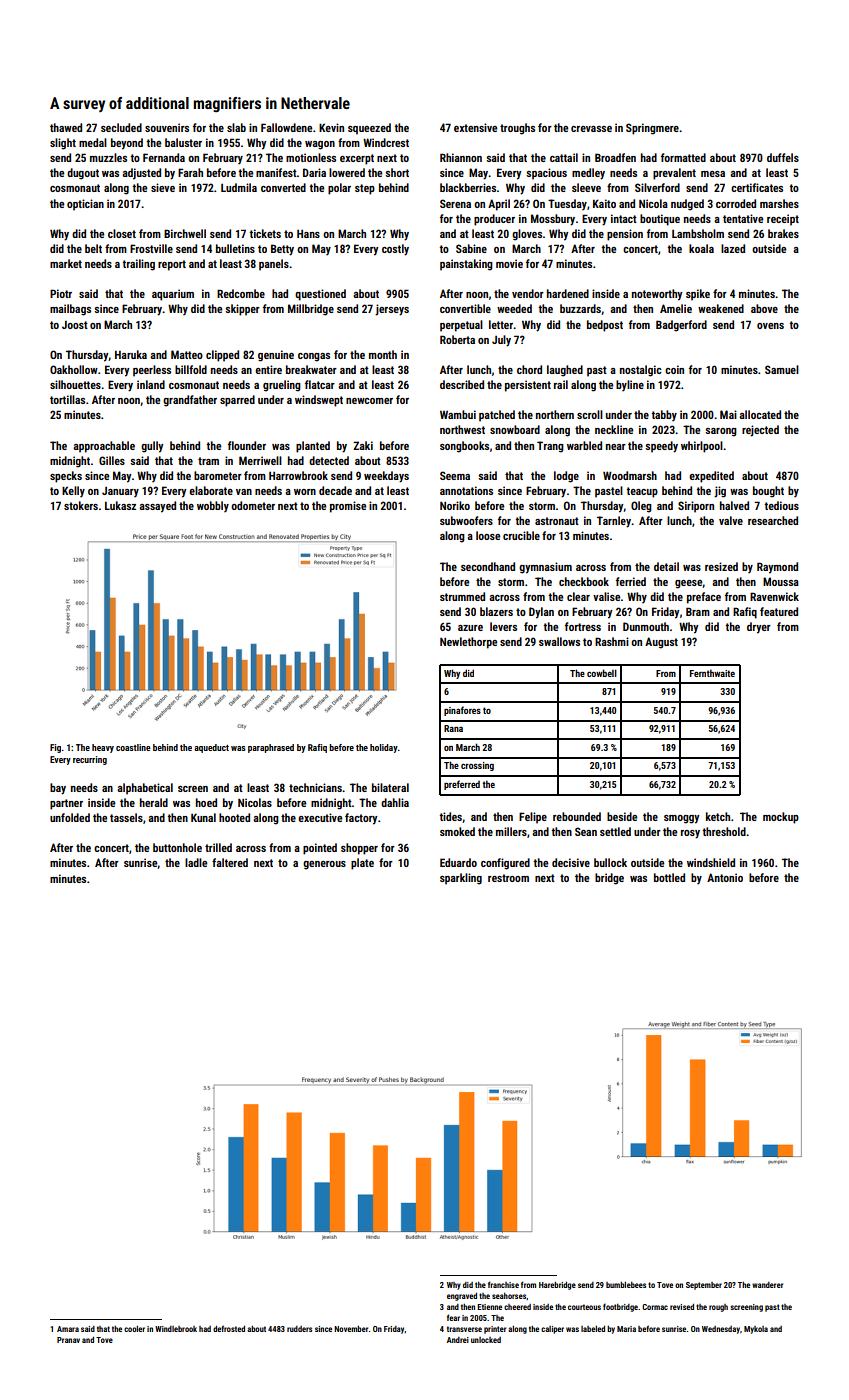 This document has height=1400, width=849. What do you see at coordinates (85, 205) in the document?
I see `optician` at bounding box center [85, 205].
